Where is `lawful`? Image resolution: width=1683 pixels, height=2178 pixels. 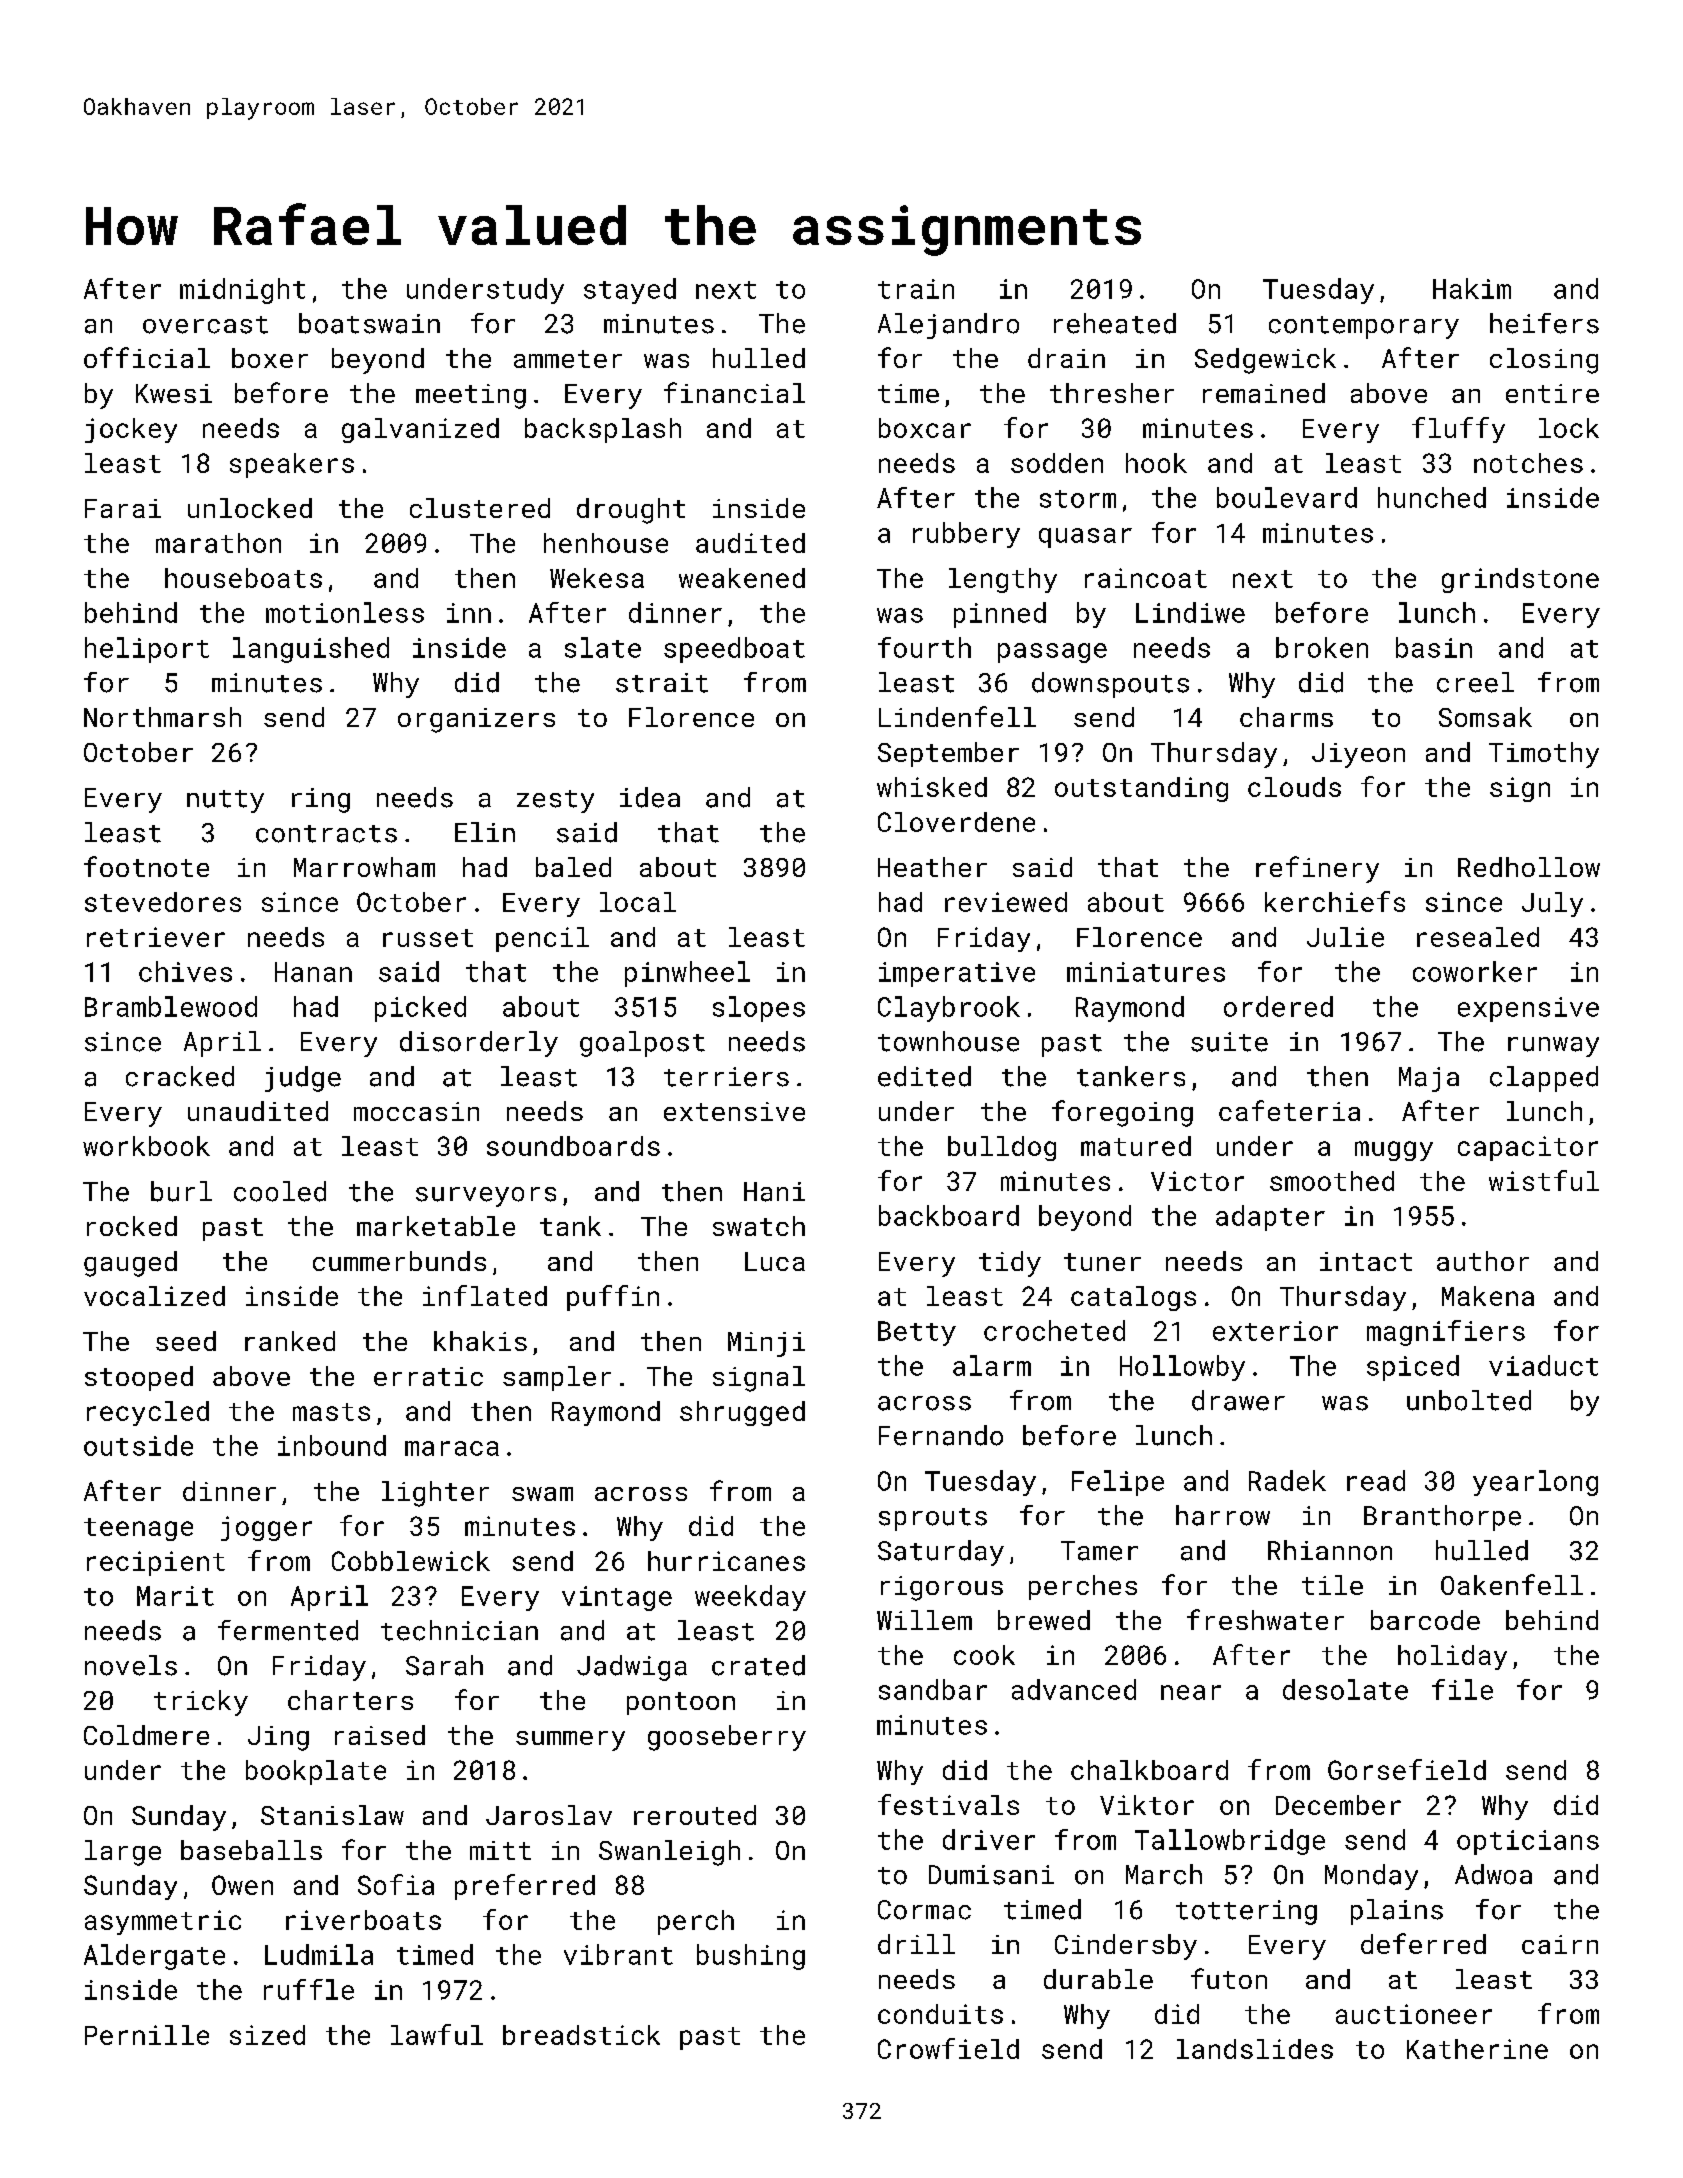
lawful is located at coordinates (437, 2034).
